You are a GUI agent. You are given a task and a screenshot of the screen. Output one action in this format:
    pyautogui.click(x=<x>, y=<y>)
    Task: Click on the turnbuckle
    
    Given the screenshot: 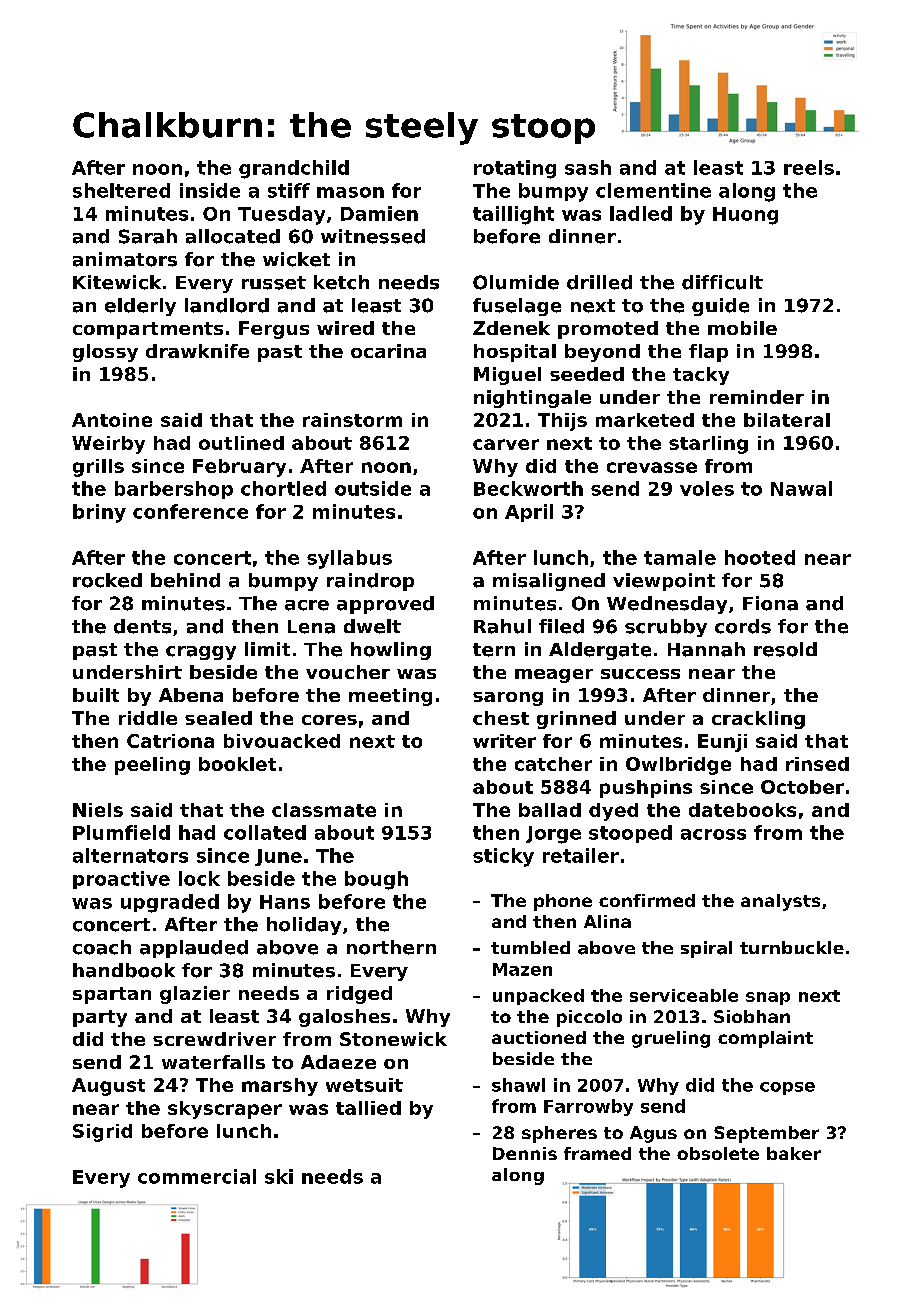 What is the action you would take?
    pyautogui.click(x=792, y=947)
